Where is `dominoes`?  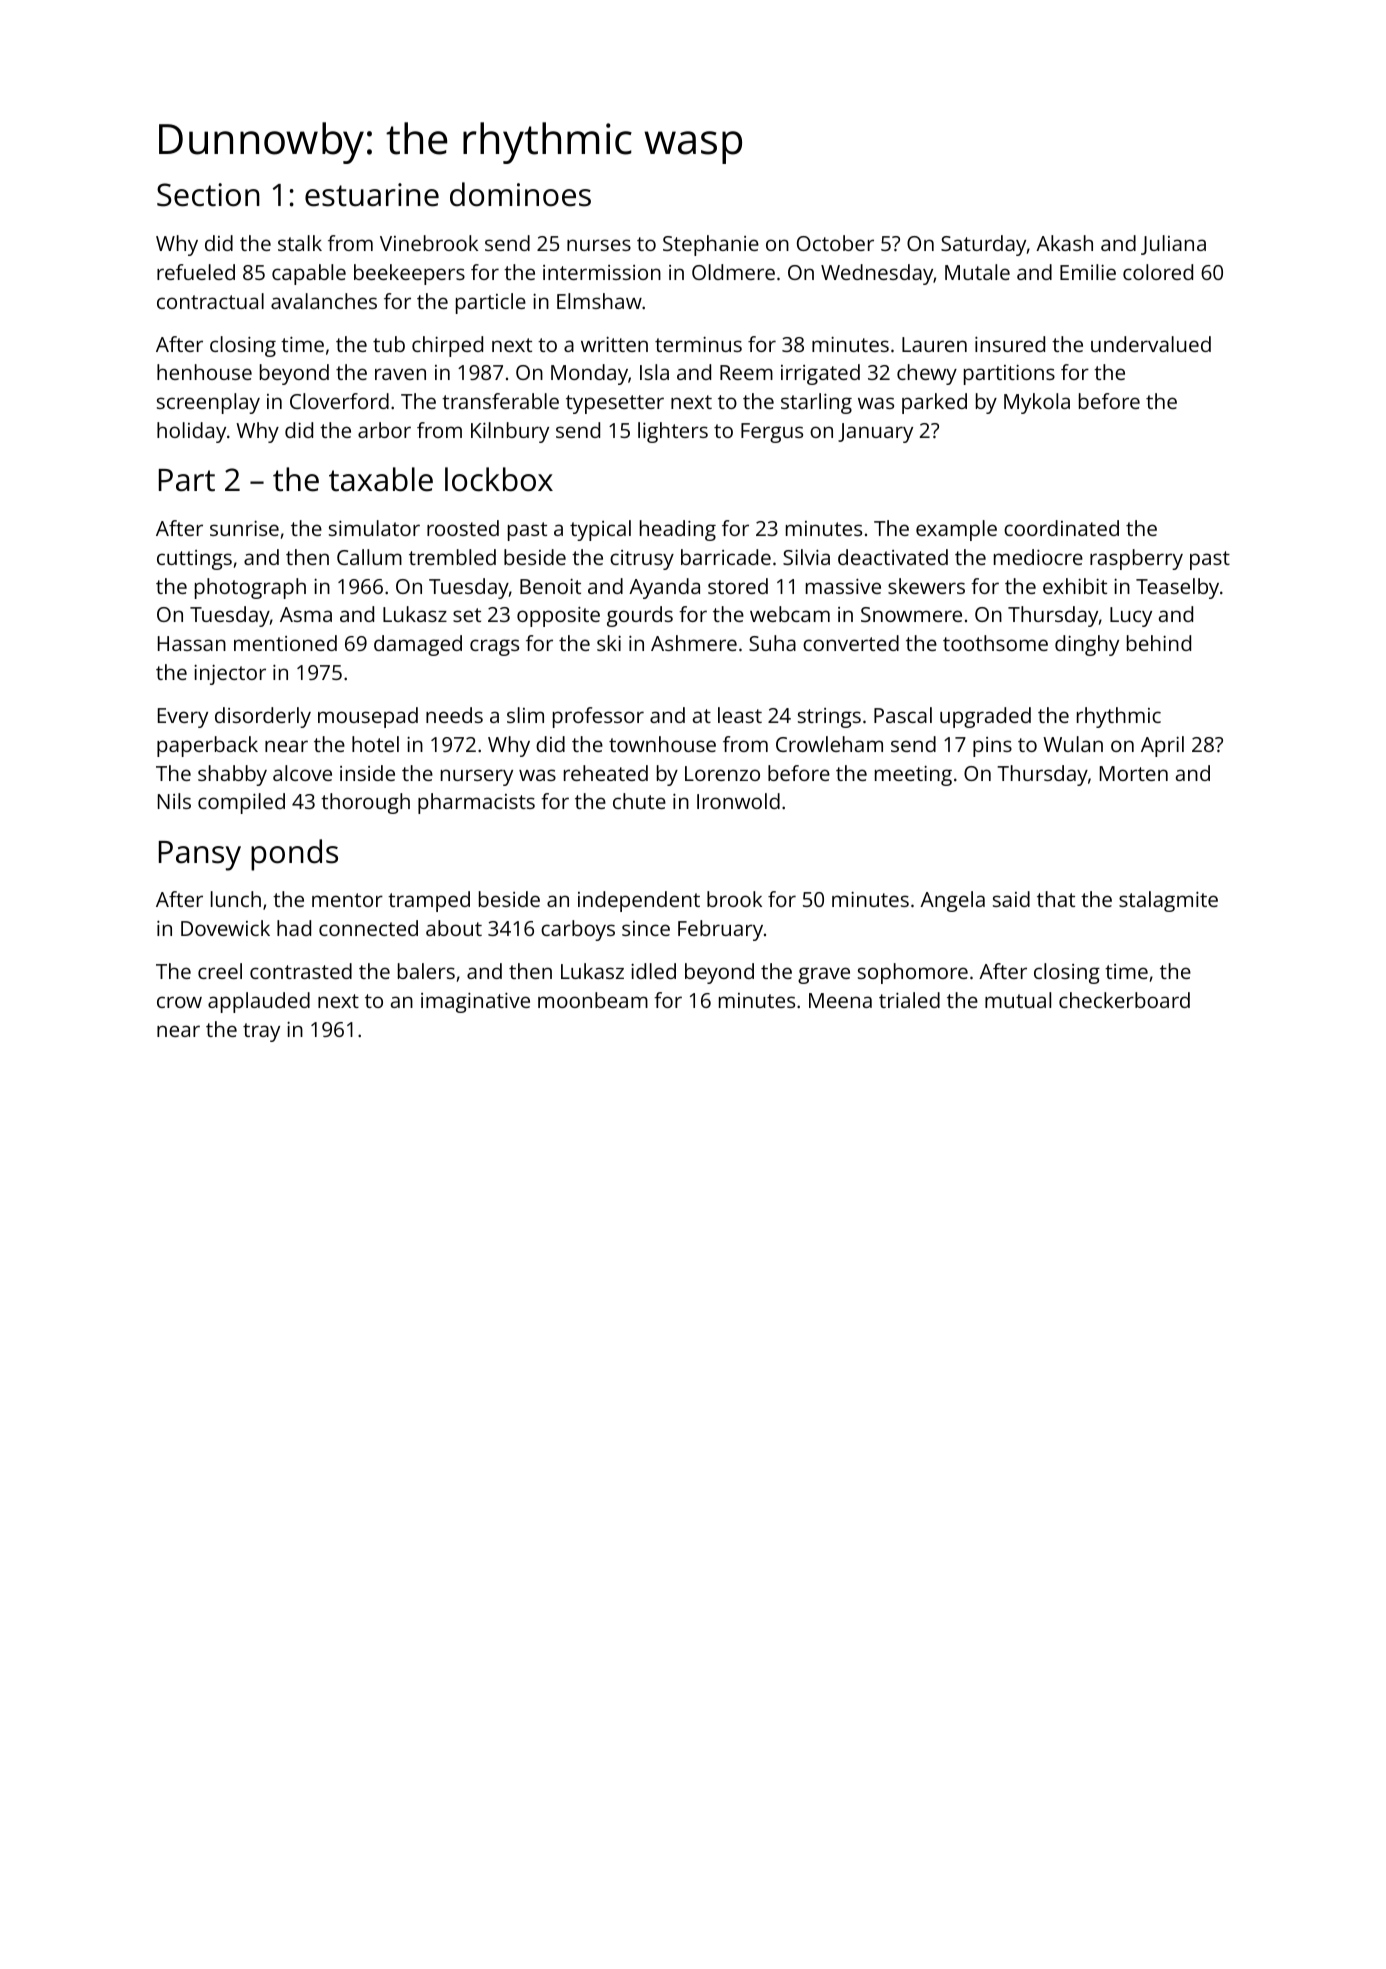
dominoes is located at coordinates (520, 194).
